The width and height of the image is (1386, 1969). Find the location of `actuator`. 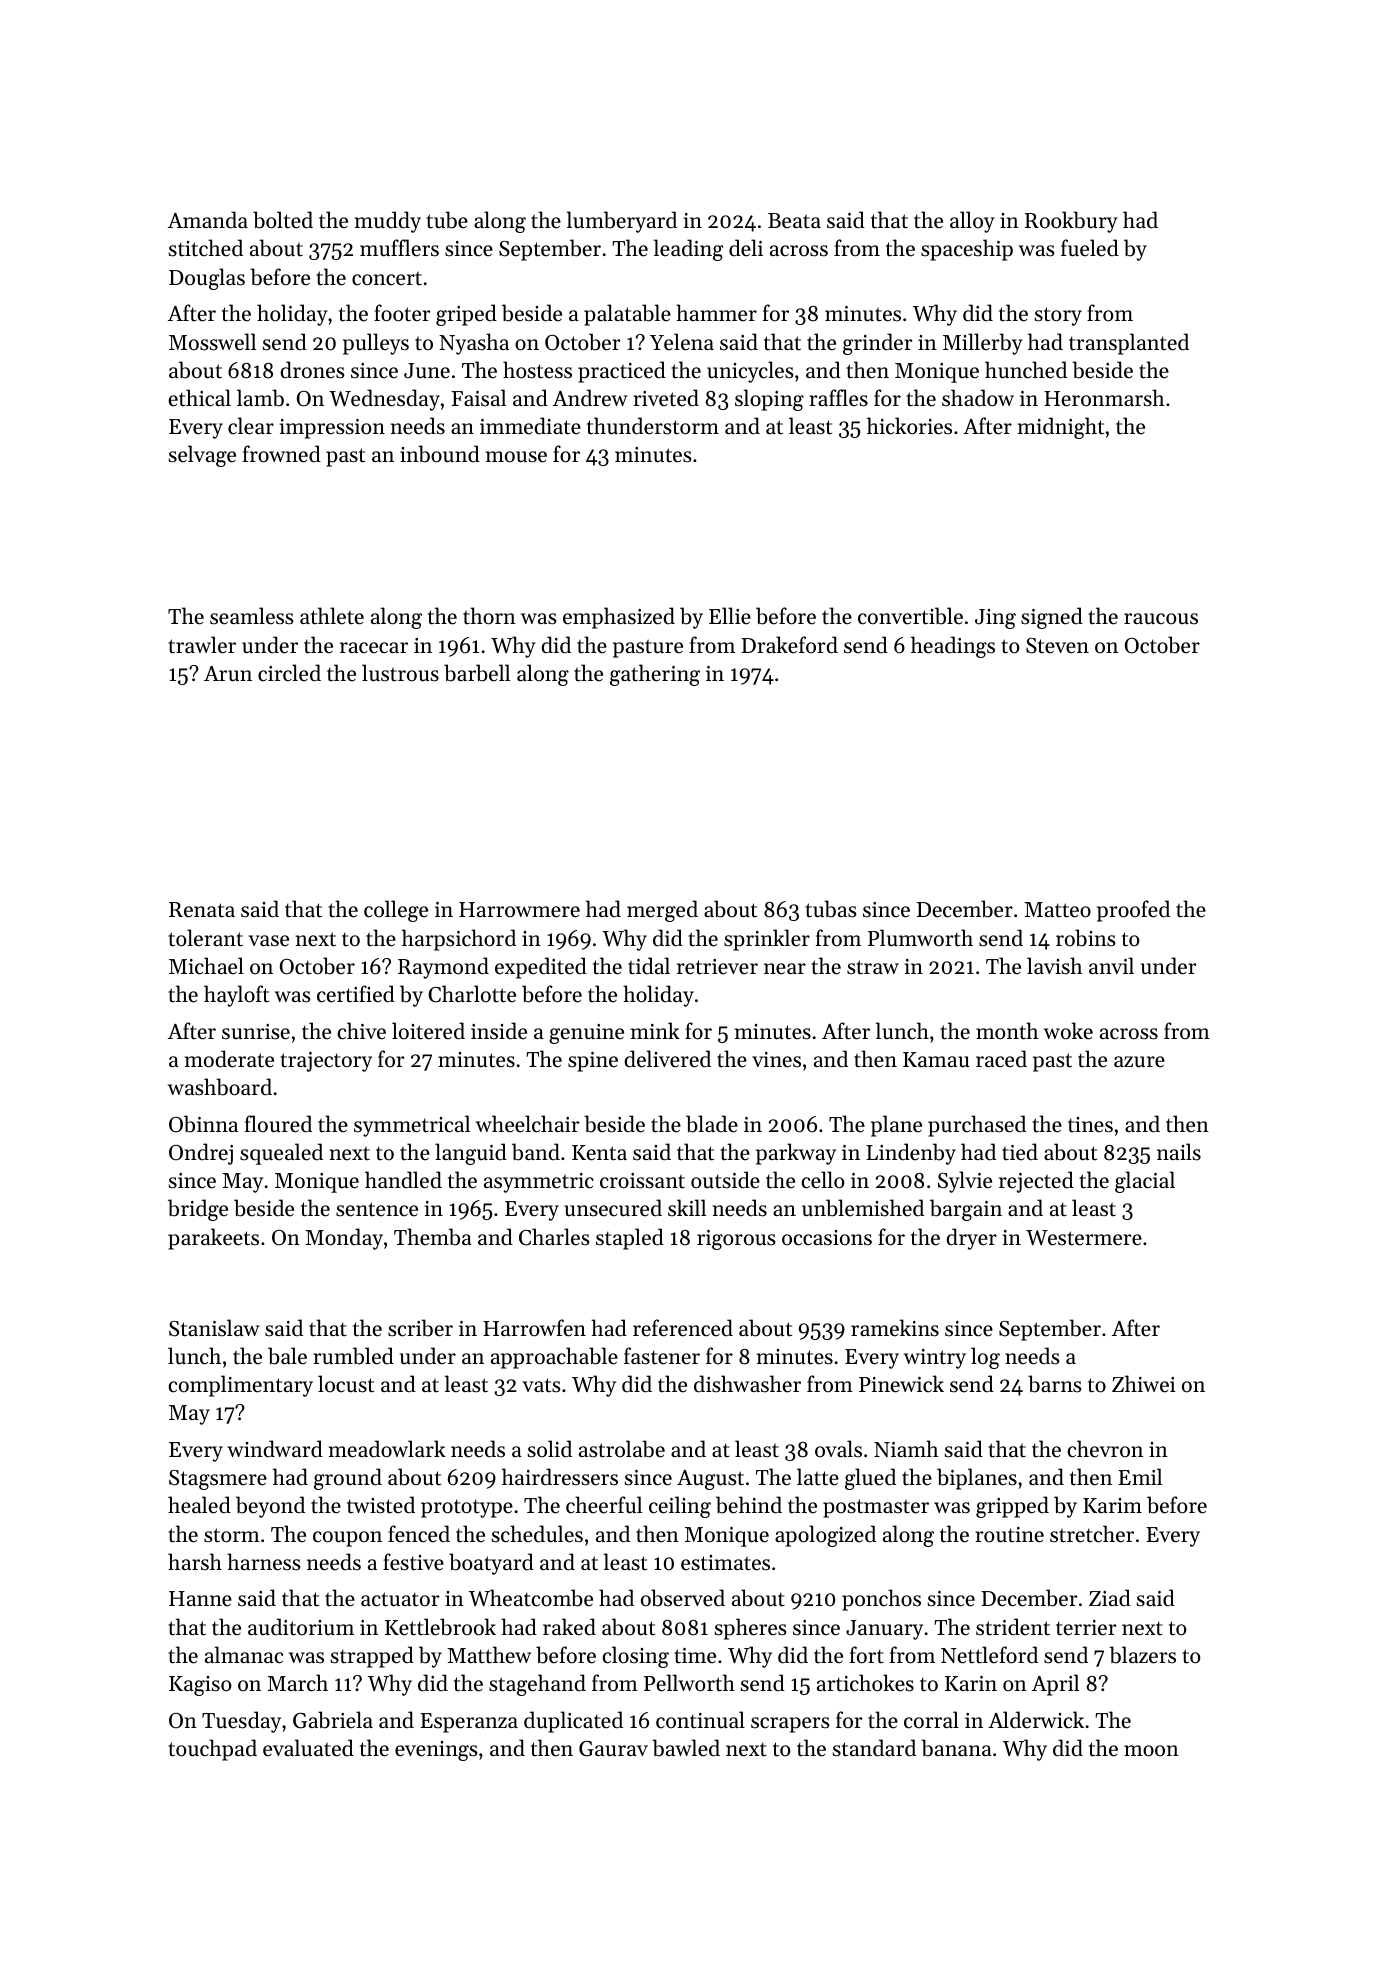

actuator is located at coordinates (400, 1599).
